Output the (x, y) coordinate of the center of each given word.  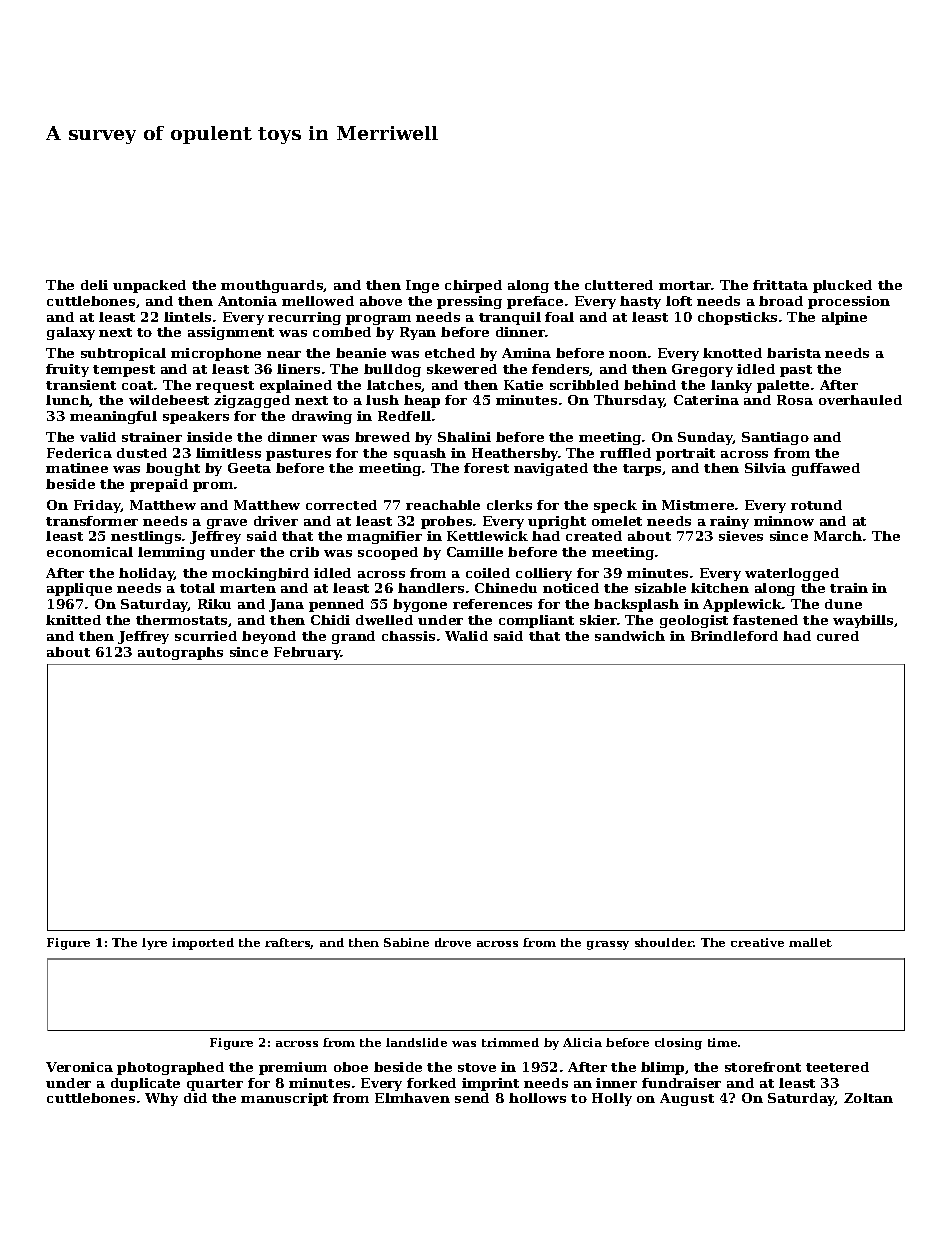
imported (203, 944)
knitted (73, 620)
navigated (551, 469)
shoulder (664, 942)
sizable (660, 588)
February (307, 653)
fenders (561, 370)
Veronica (79, 1067)
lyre (154, 944)
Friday (97, 506)
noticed (571, 588)
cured (838, 636)
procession (849, 302)
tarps (642, 470)
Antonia (247, 301)
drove (453, 942)
